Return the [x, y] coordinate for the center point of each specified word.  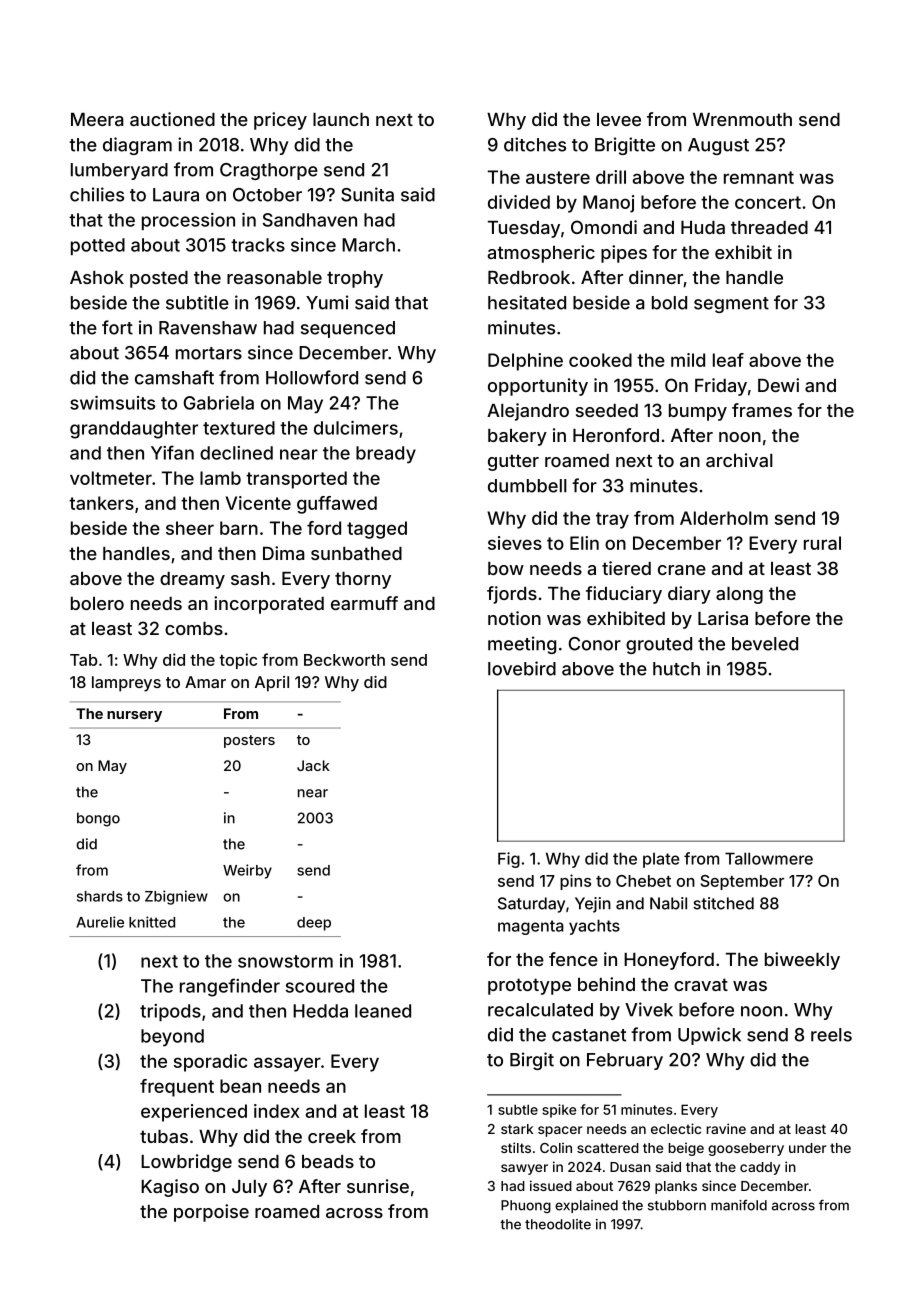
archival [739, 460]
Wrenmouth [742, 119]
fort [117, 327]
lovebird [522, 668]
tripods [170, 1012]
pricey [280, 121]
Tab [83, 660]
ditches [535, 144]
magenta [531, 927]
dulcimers [356, 428]
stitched [723, 903]
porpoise [211, 1213]
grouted [659, 645]
